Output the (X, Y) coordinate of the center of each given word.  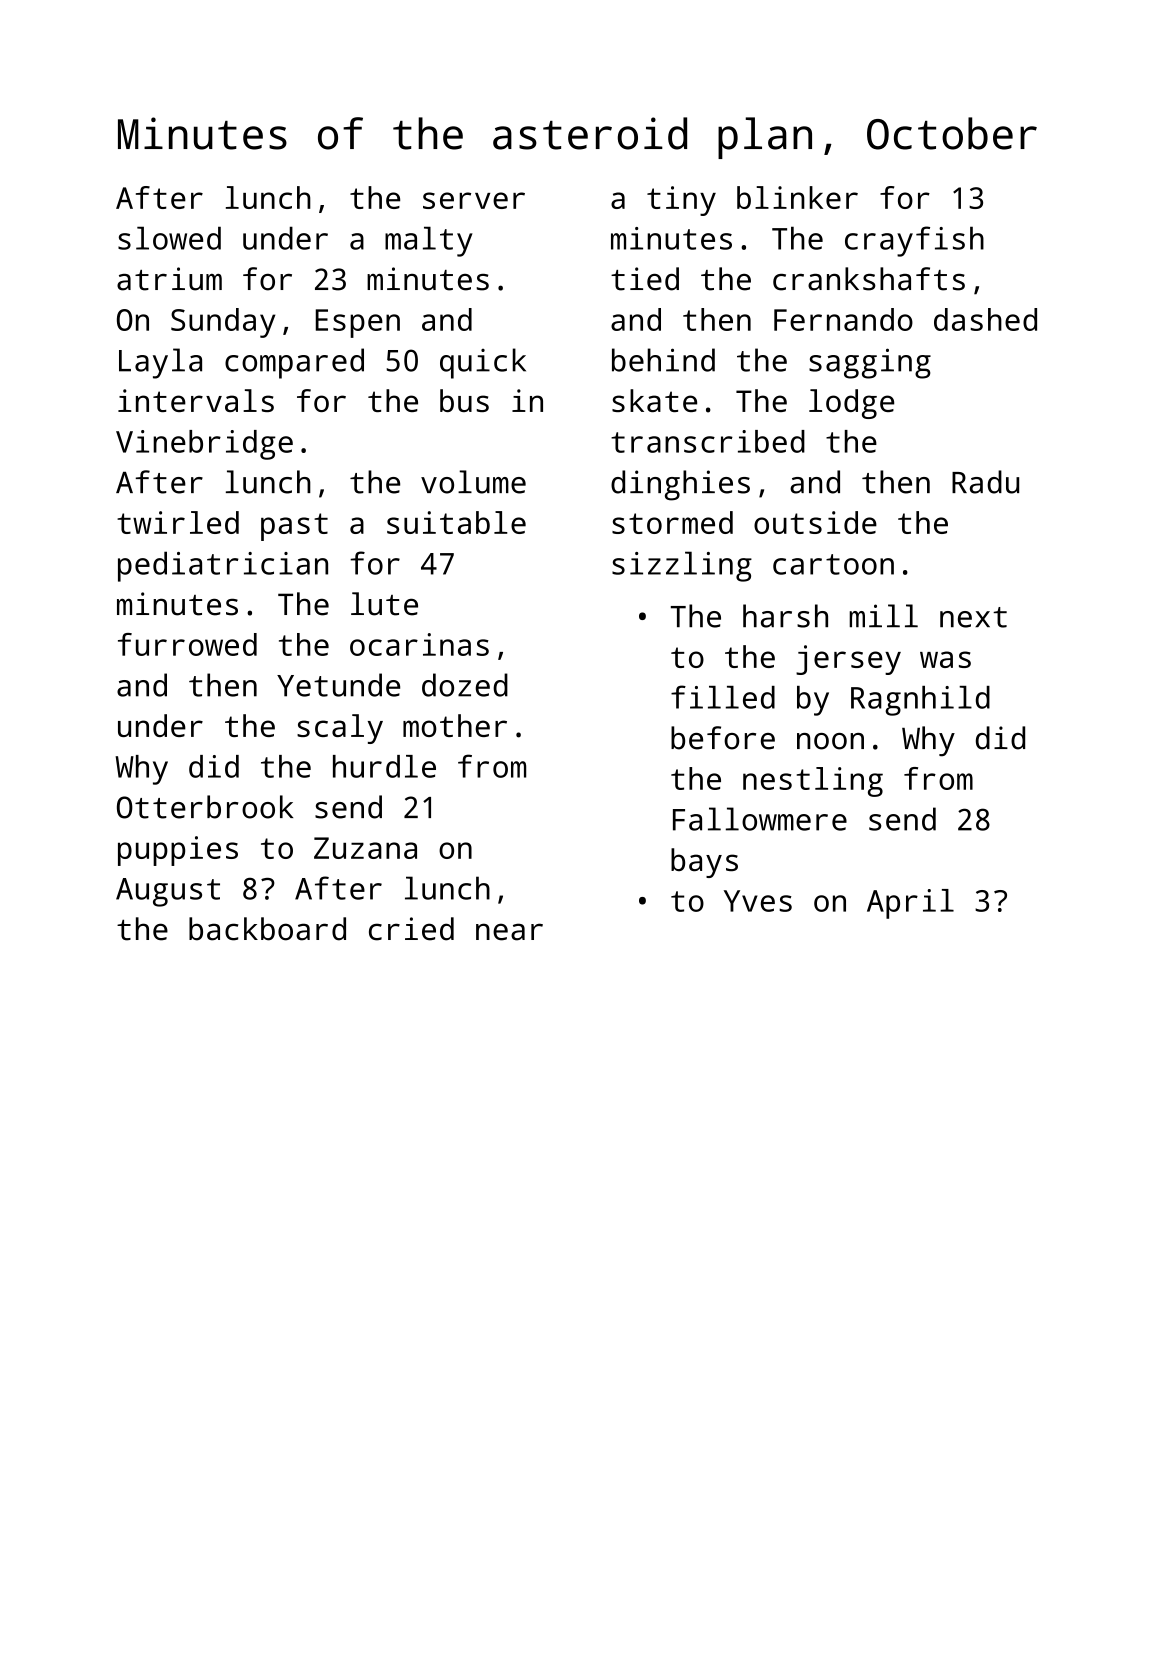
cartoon (833, 564)
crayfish (914, 241)
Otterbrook (205, 807)
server (474, 200)
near (509, 932)
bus (464, 400)
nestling (813, 782)
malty (429, 241)
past (294, 527)
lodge (851, 404)
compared (294, 363)
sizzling (682, 566)
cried (411, 929)
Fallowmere (760, 819)
